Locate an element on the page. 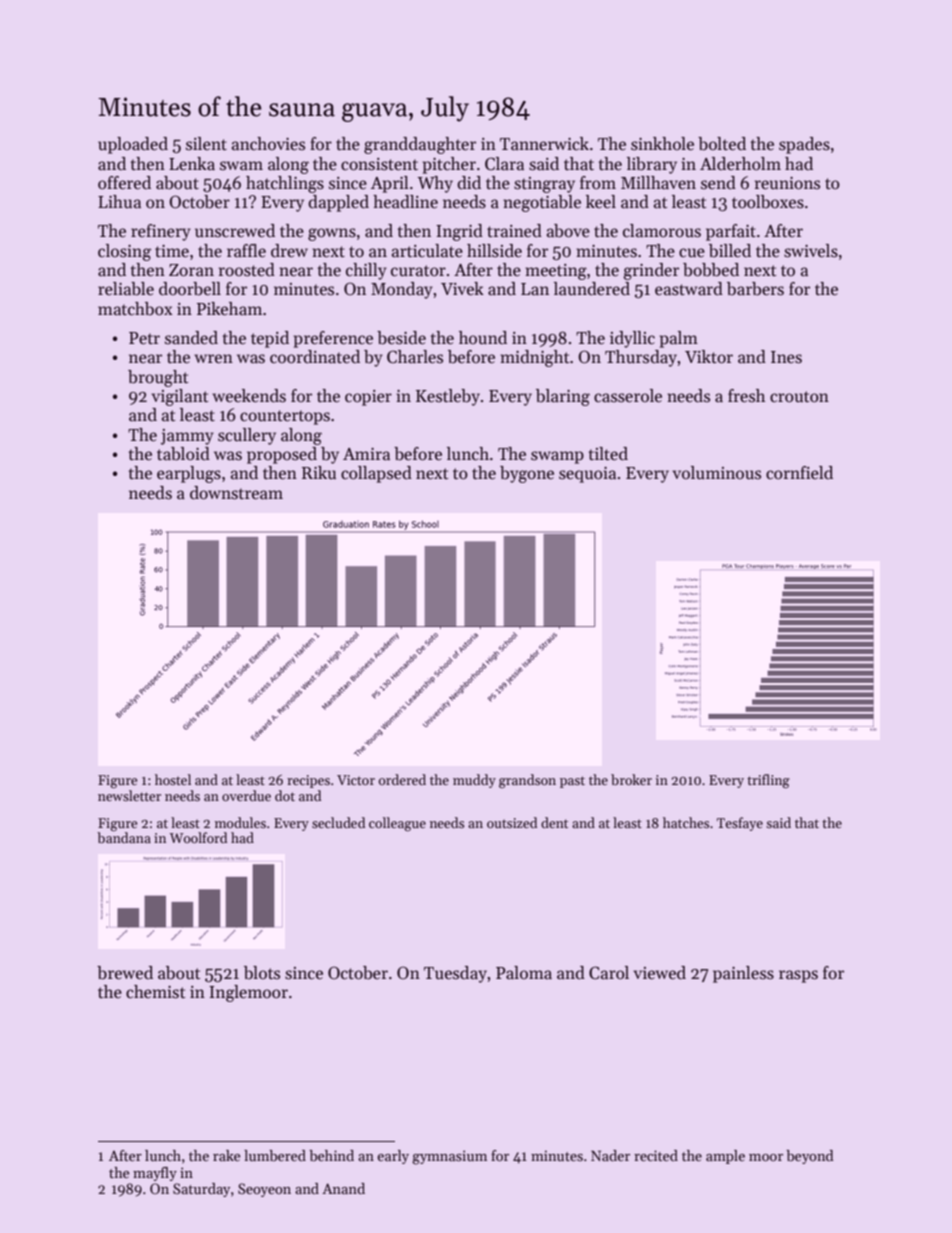  Seoyeon is located at coordinates (264, 1190).
